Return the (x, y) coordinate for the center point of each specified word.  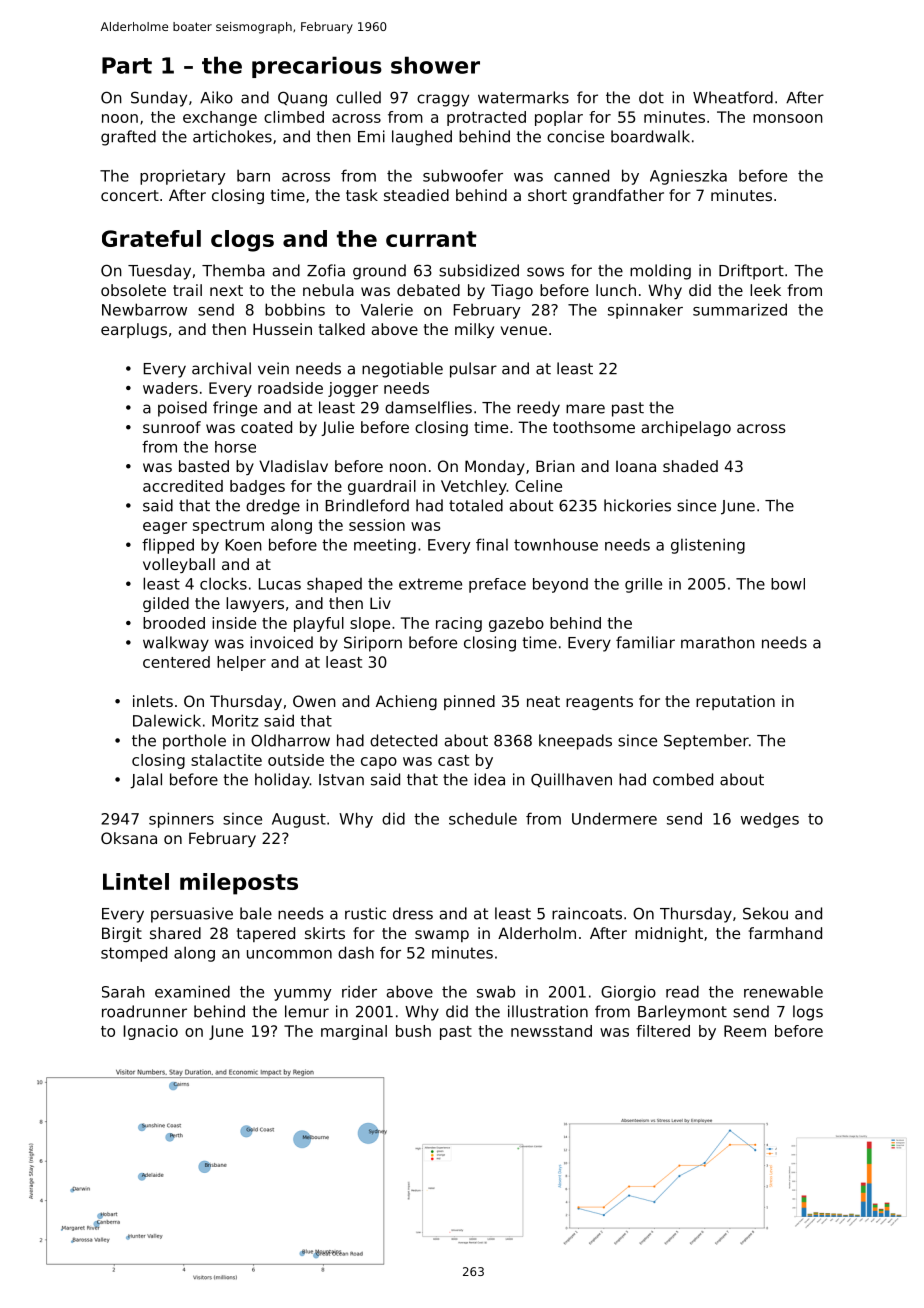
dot (651, 97)
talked (342, 329)
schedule (483, 818)
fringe (235, 409)
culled (358, 97)
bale (256, 913)
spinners (181, 820)
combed (683, 779)
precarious (317, 67)
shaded (690, 466)
